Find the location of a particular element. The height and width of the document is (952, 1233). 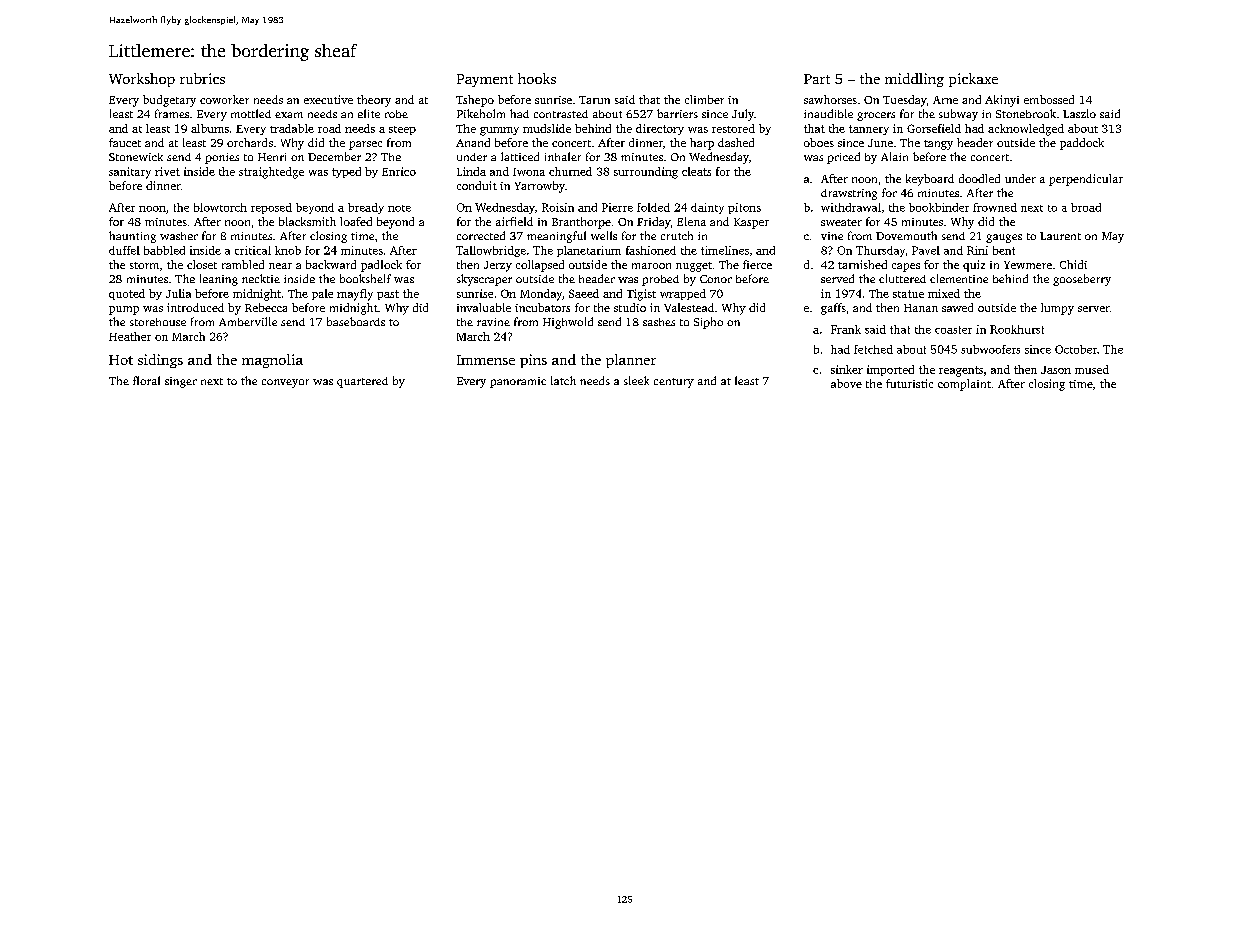

singer is located at coordinates (181, 382).
